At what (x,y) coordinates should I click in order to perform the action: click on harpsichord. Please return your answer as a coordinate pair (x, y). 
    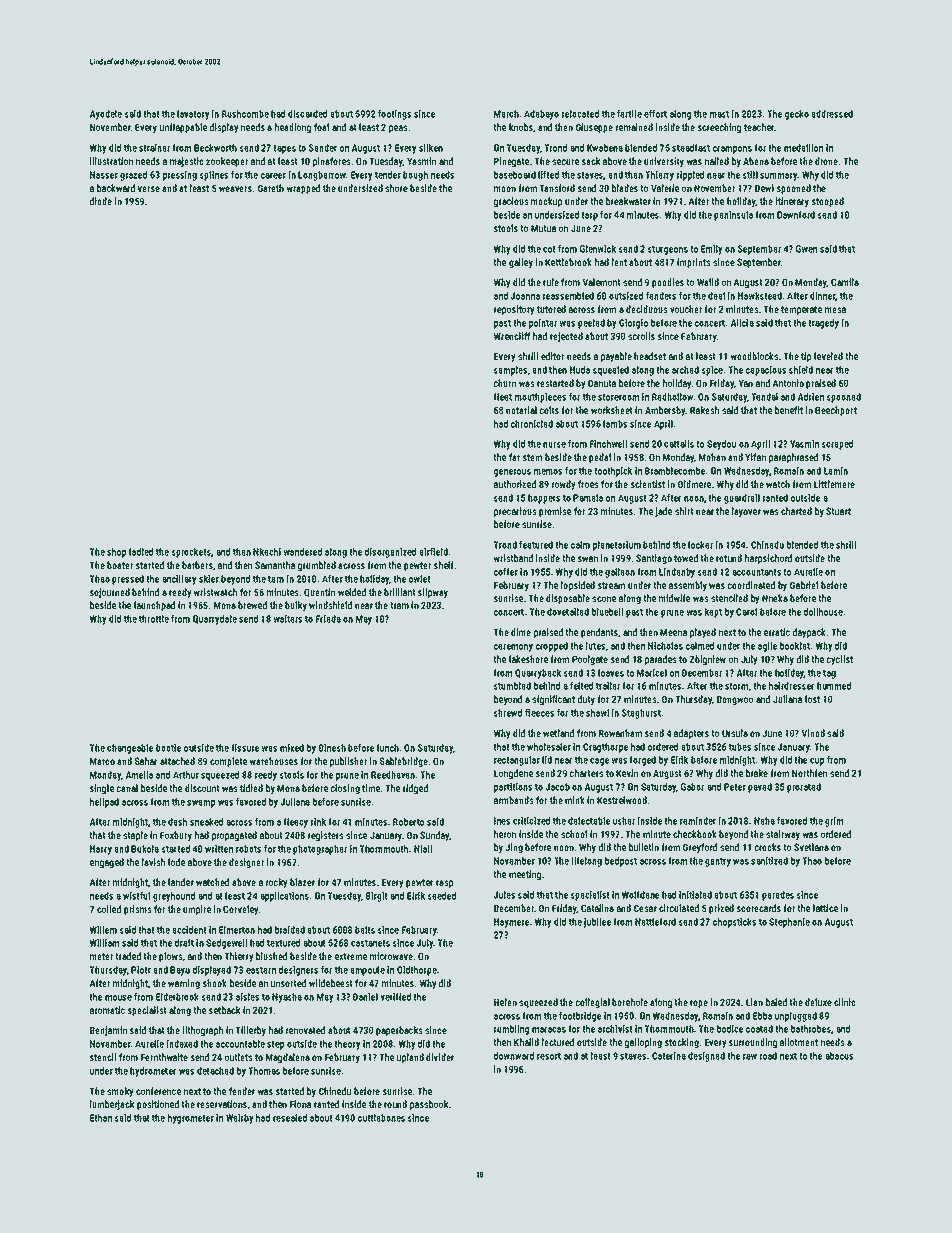
    Looking at the image, I should click on (768, 559).
